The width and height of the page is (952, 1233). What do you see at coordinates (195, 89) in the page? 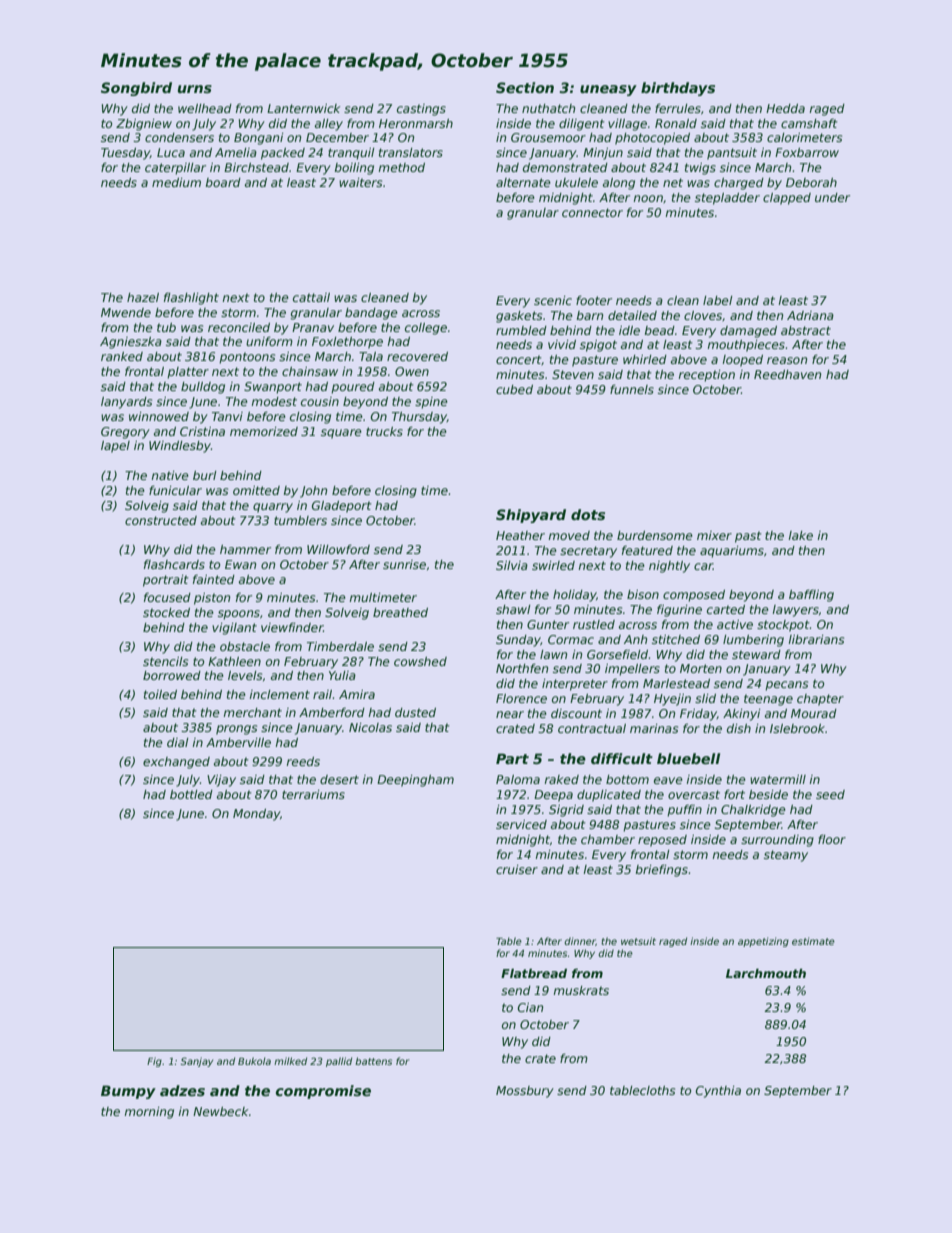
I see `urns` at bounding box center [195, 89].
